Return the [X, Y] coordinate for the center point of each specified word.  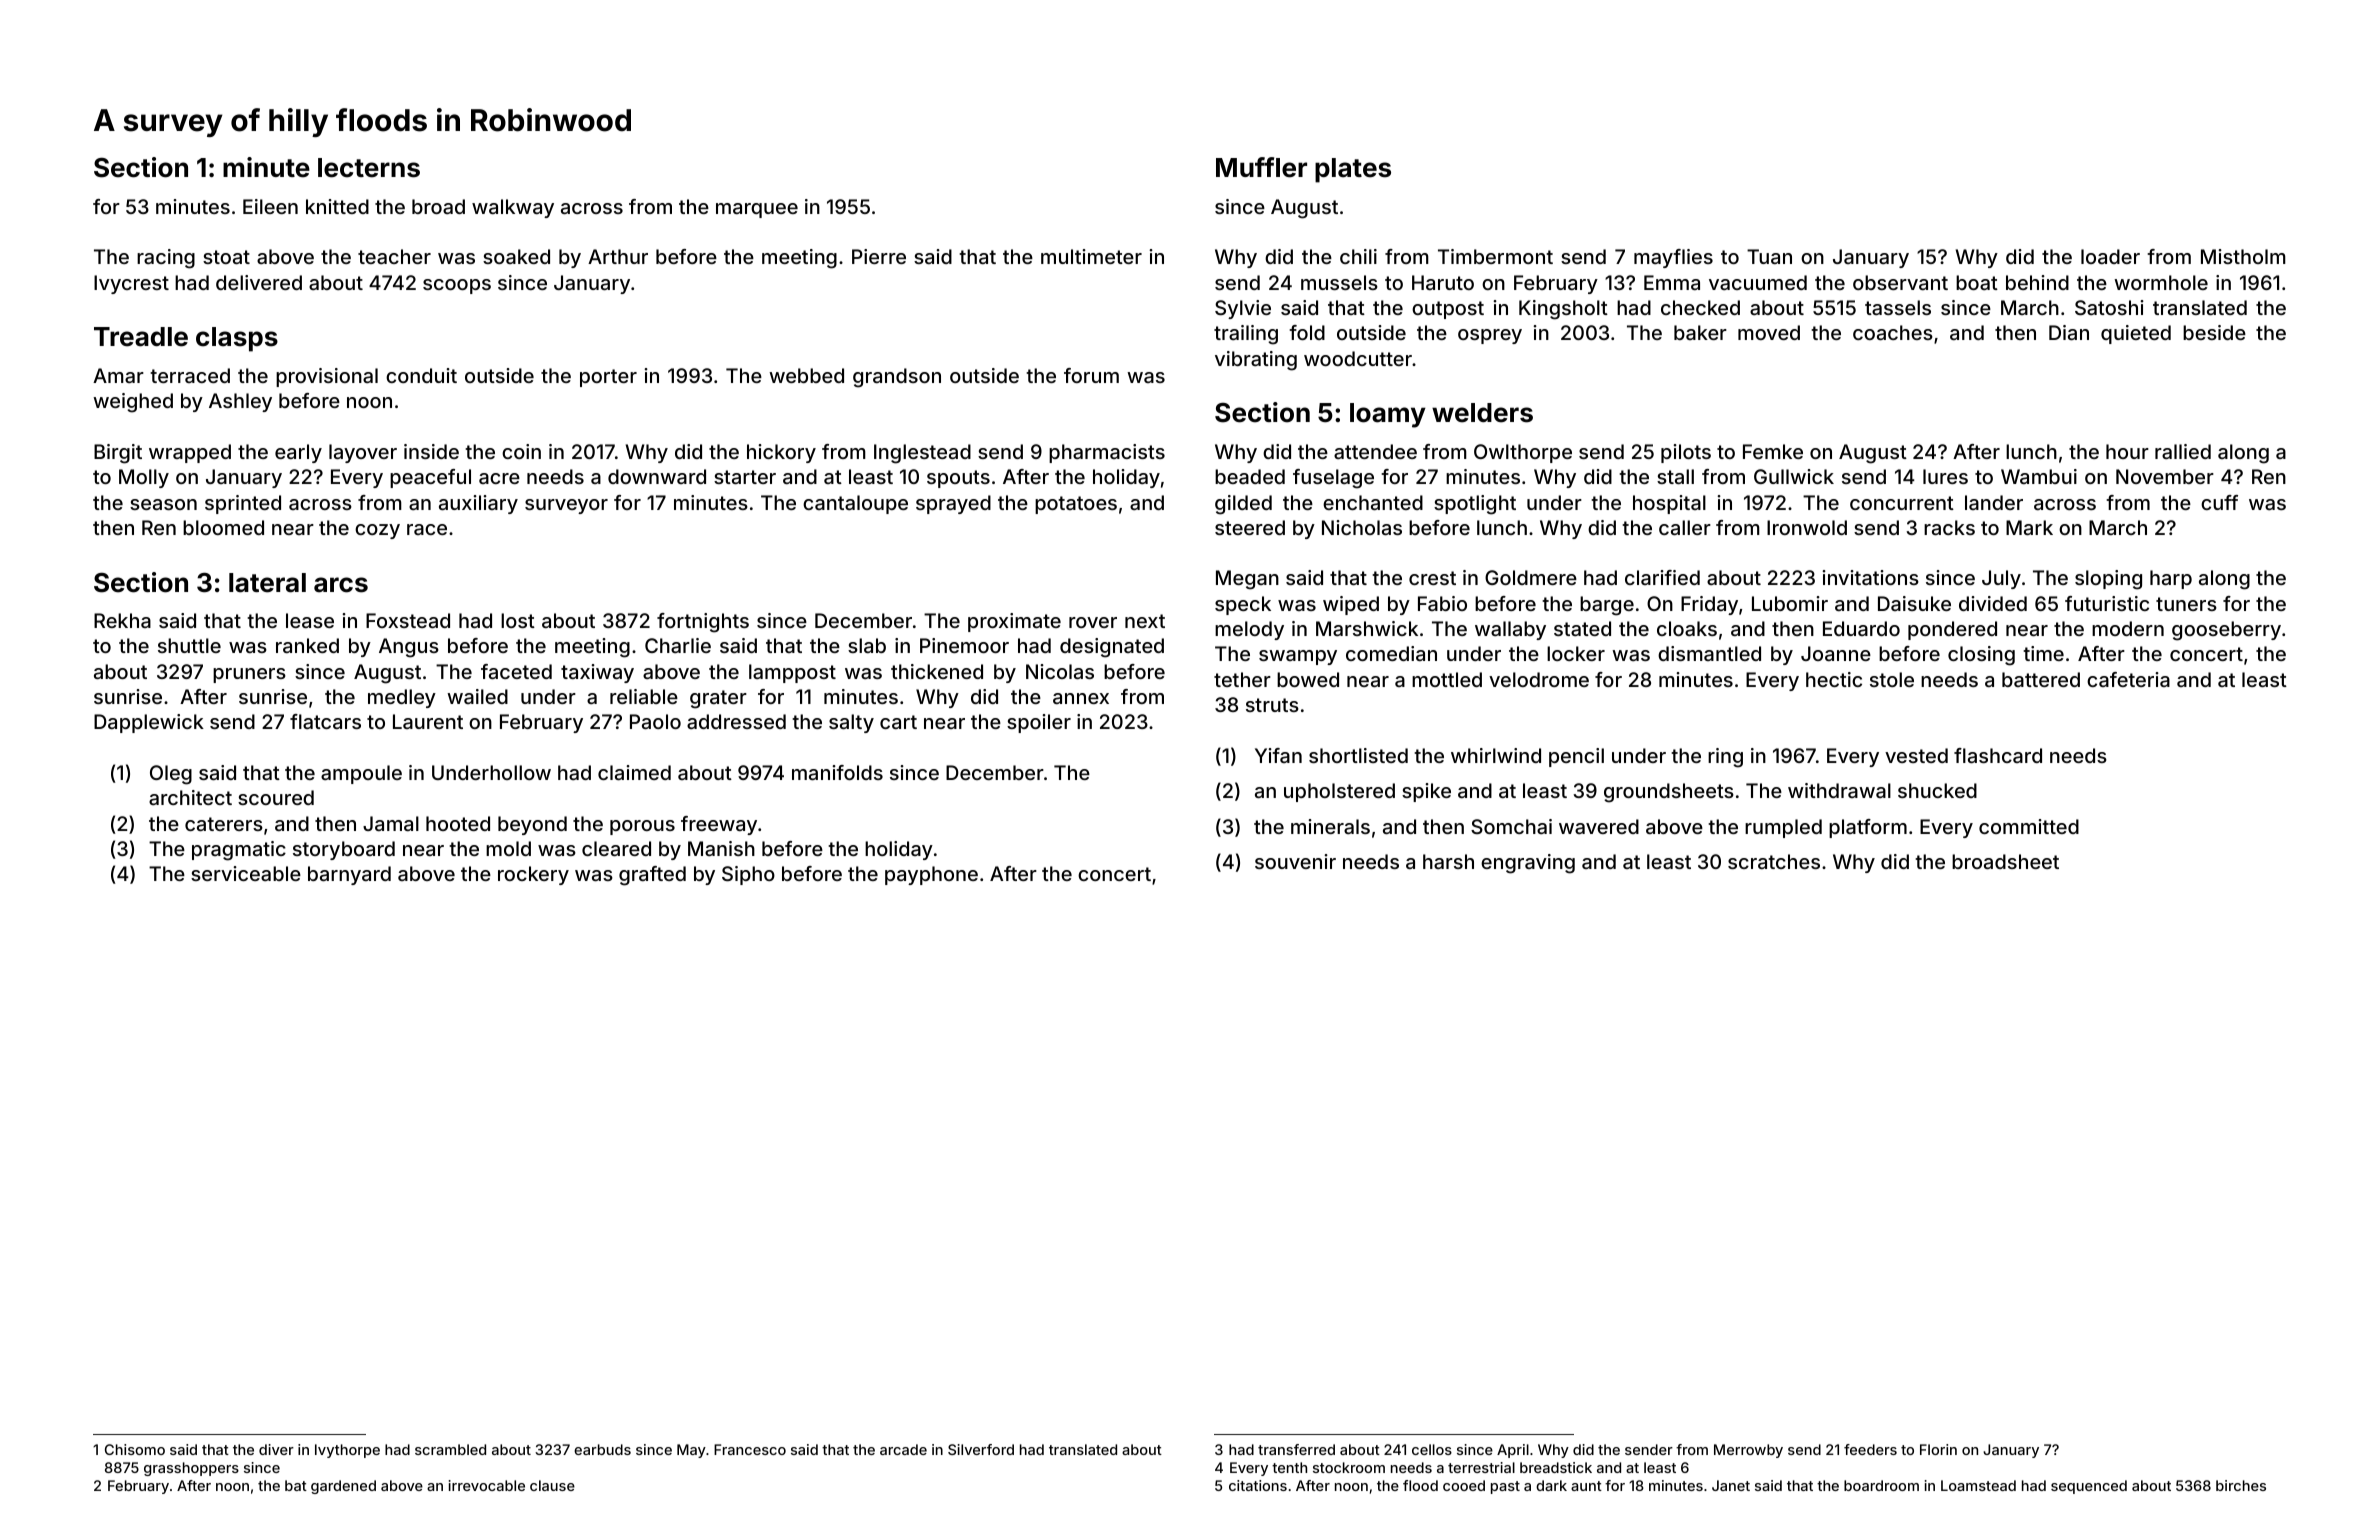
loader [2110, 256]
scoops [457, 286]
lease [310, 620]
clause [552, 1485]
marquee [757, 210]
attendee [1375, 451]
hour [2127, 451]
